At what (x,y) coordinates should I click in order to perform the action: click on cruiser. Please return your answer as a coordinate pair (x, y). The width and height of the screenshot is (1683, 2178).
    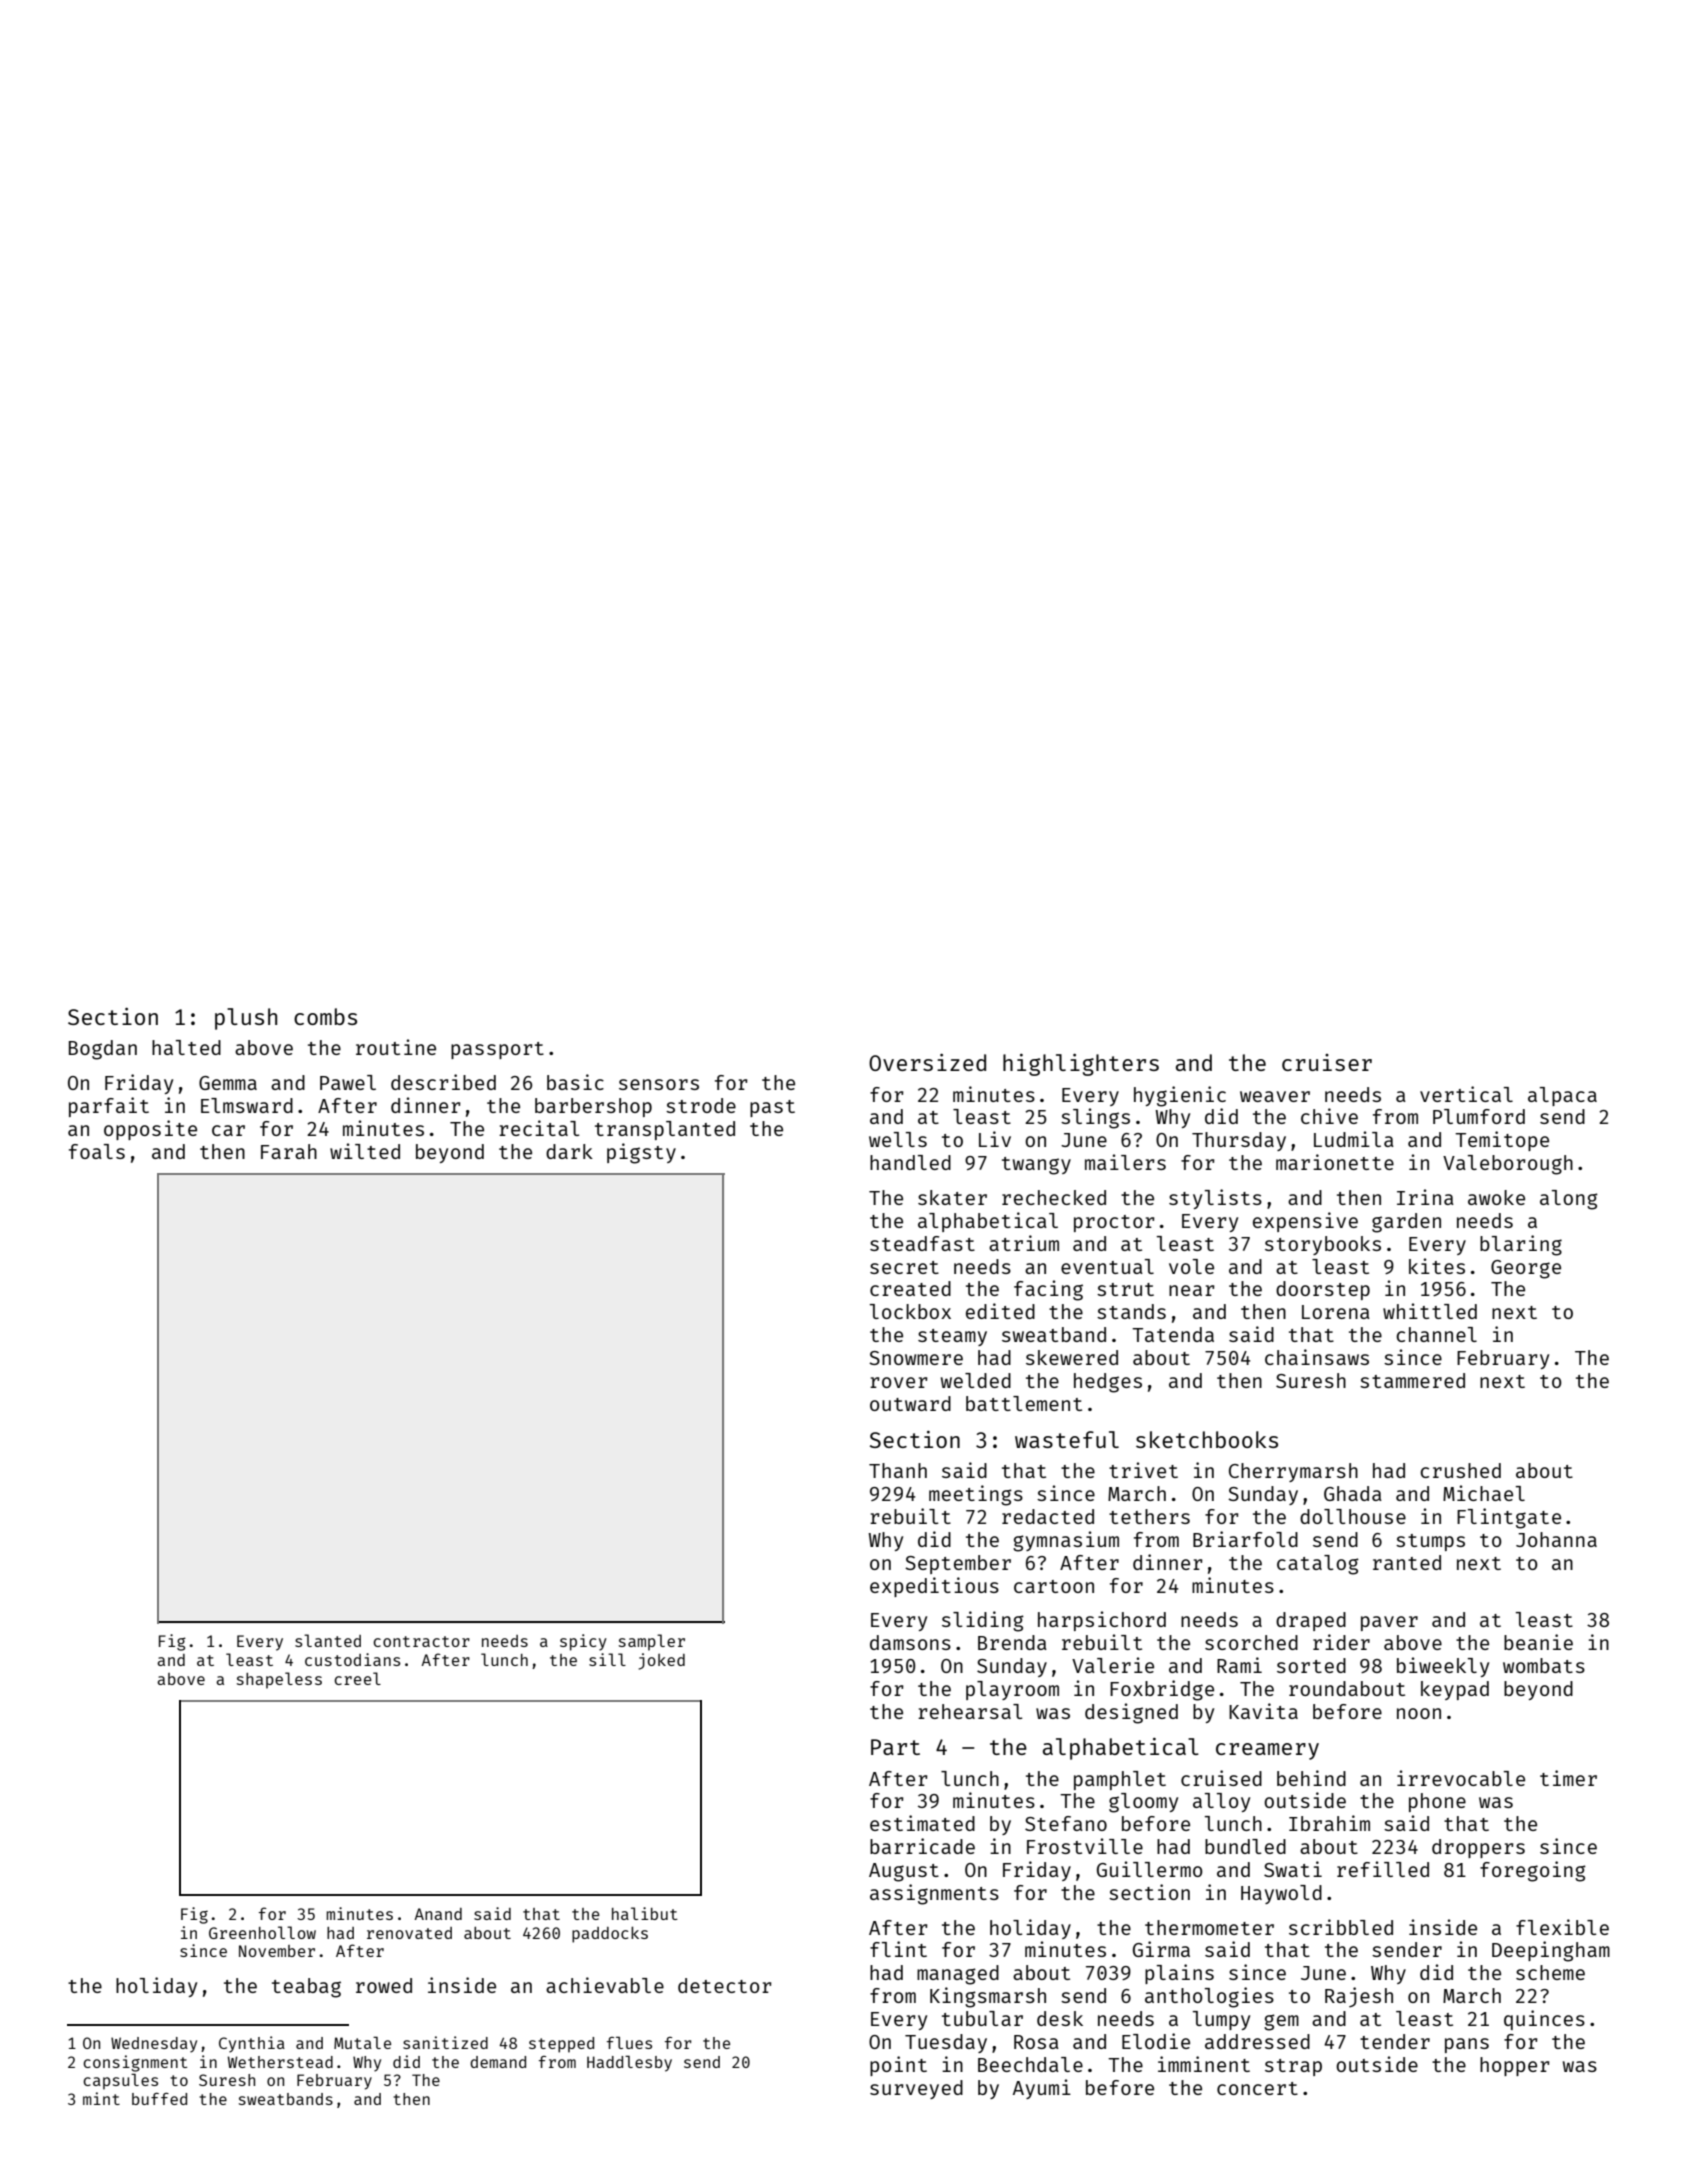
    Looking at the image, I should click on (1327, 1062).
